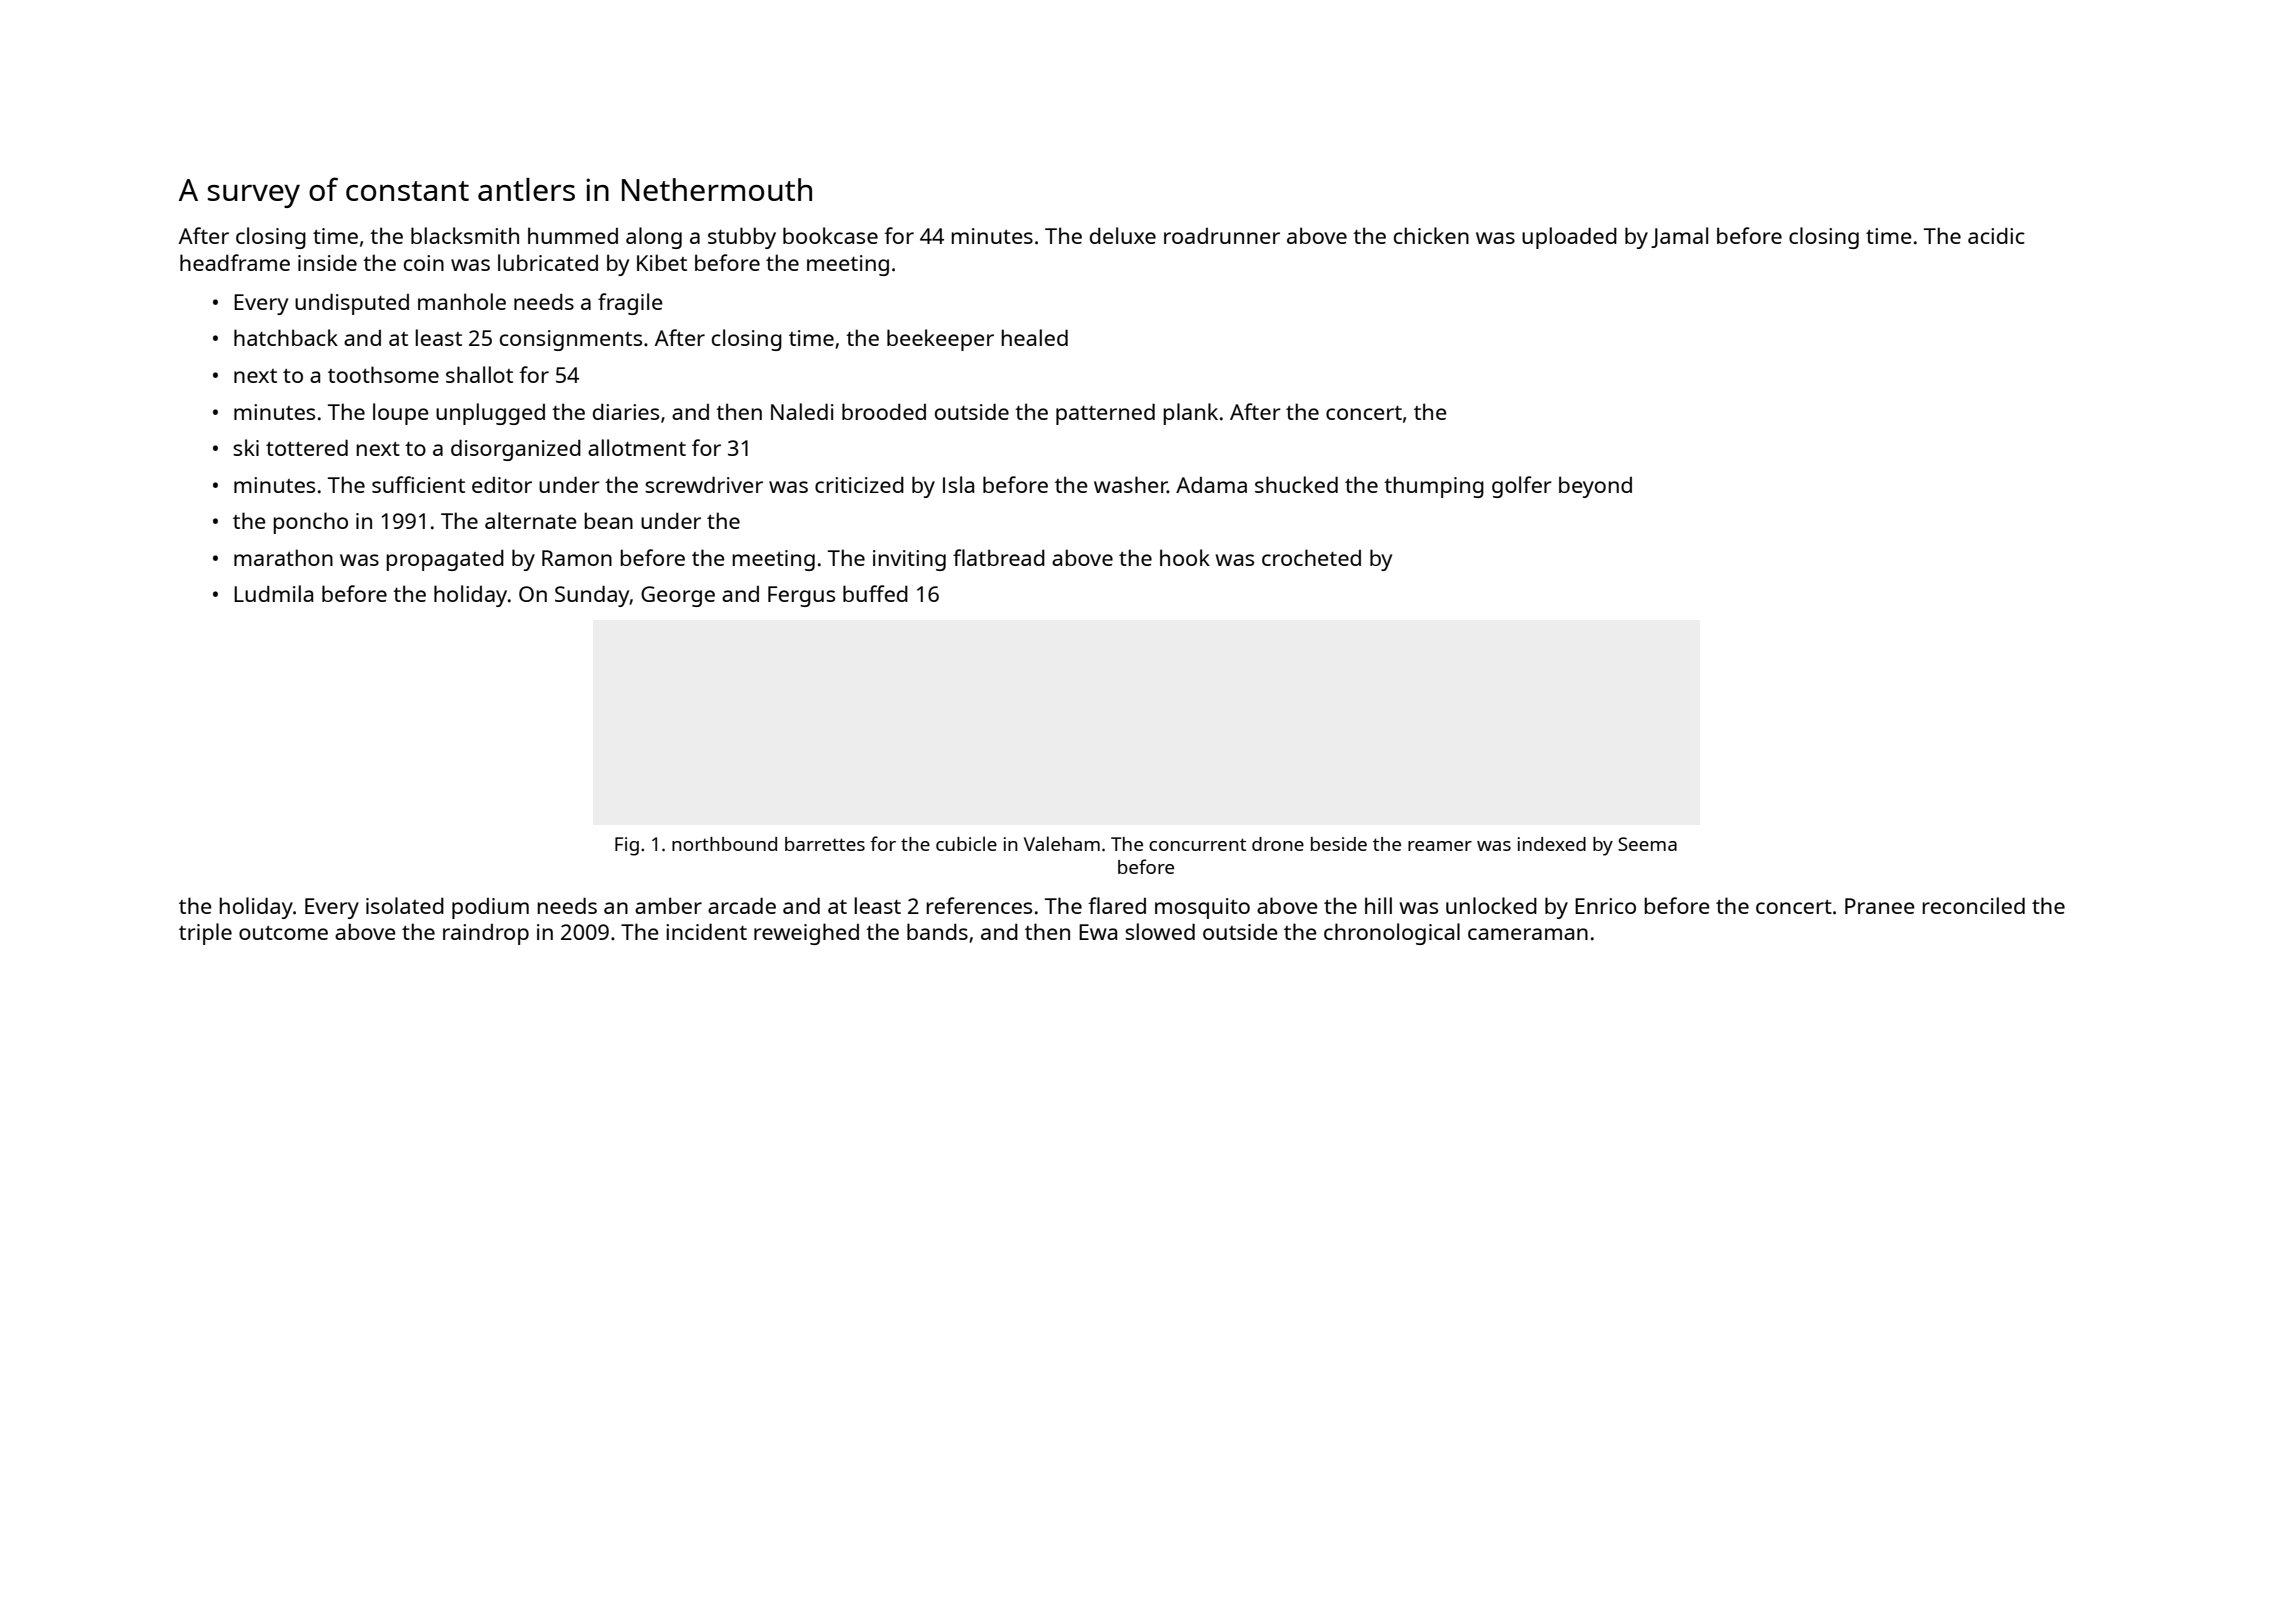 The height and width of the screenshot is (1620, 2292). What do you see at coordinates (1222, 236) in the screenshot?
I see `roadrunner` at bounding box center [1222, 236].
